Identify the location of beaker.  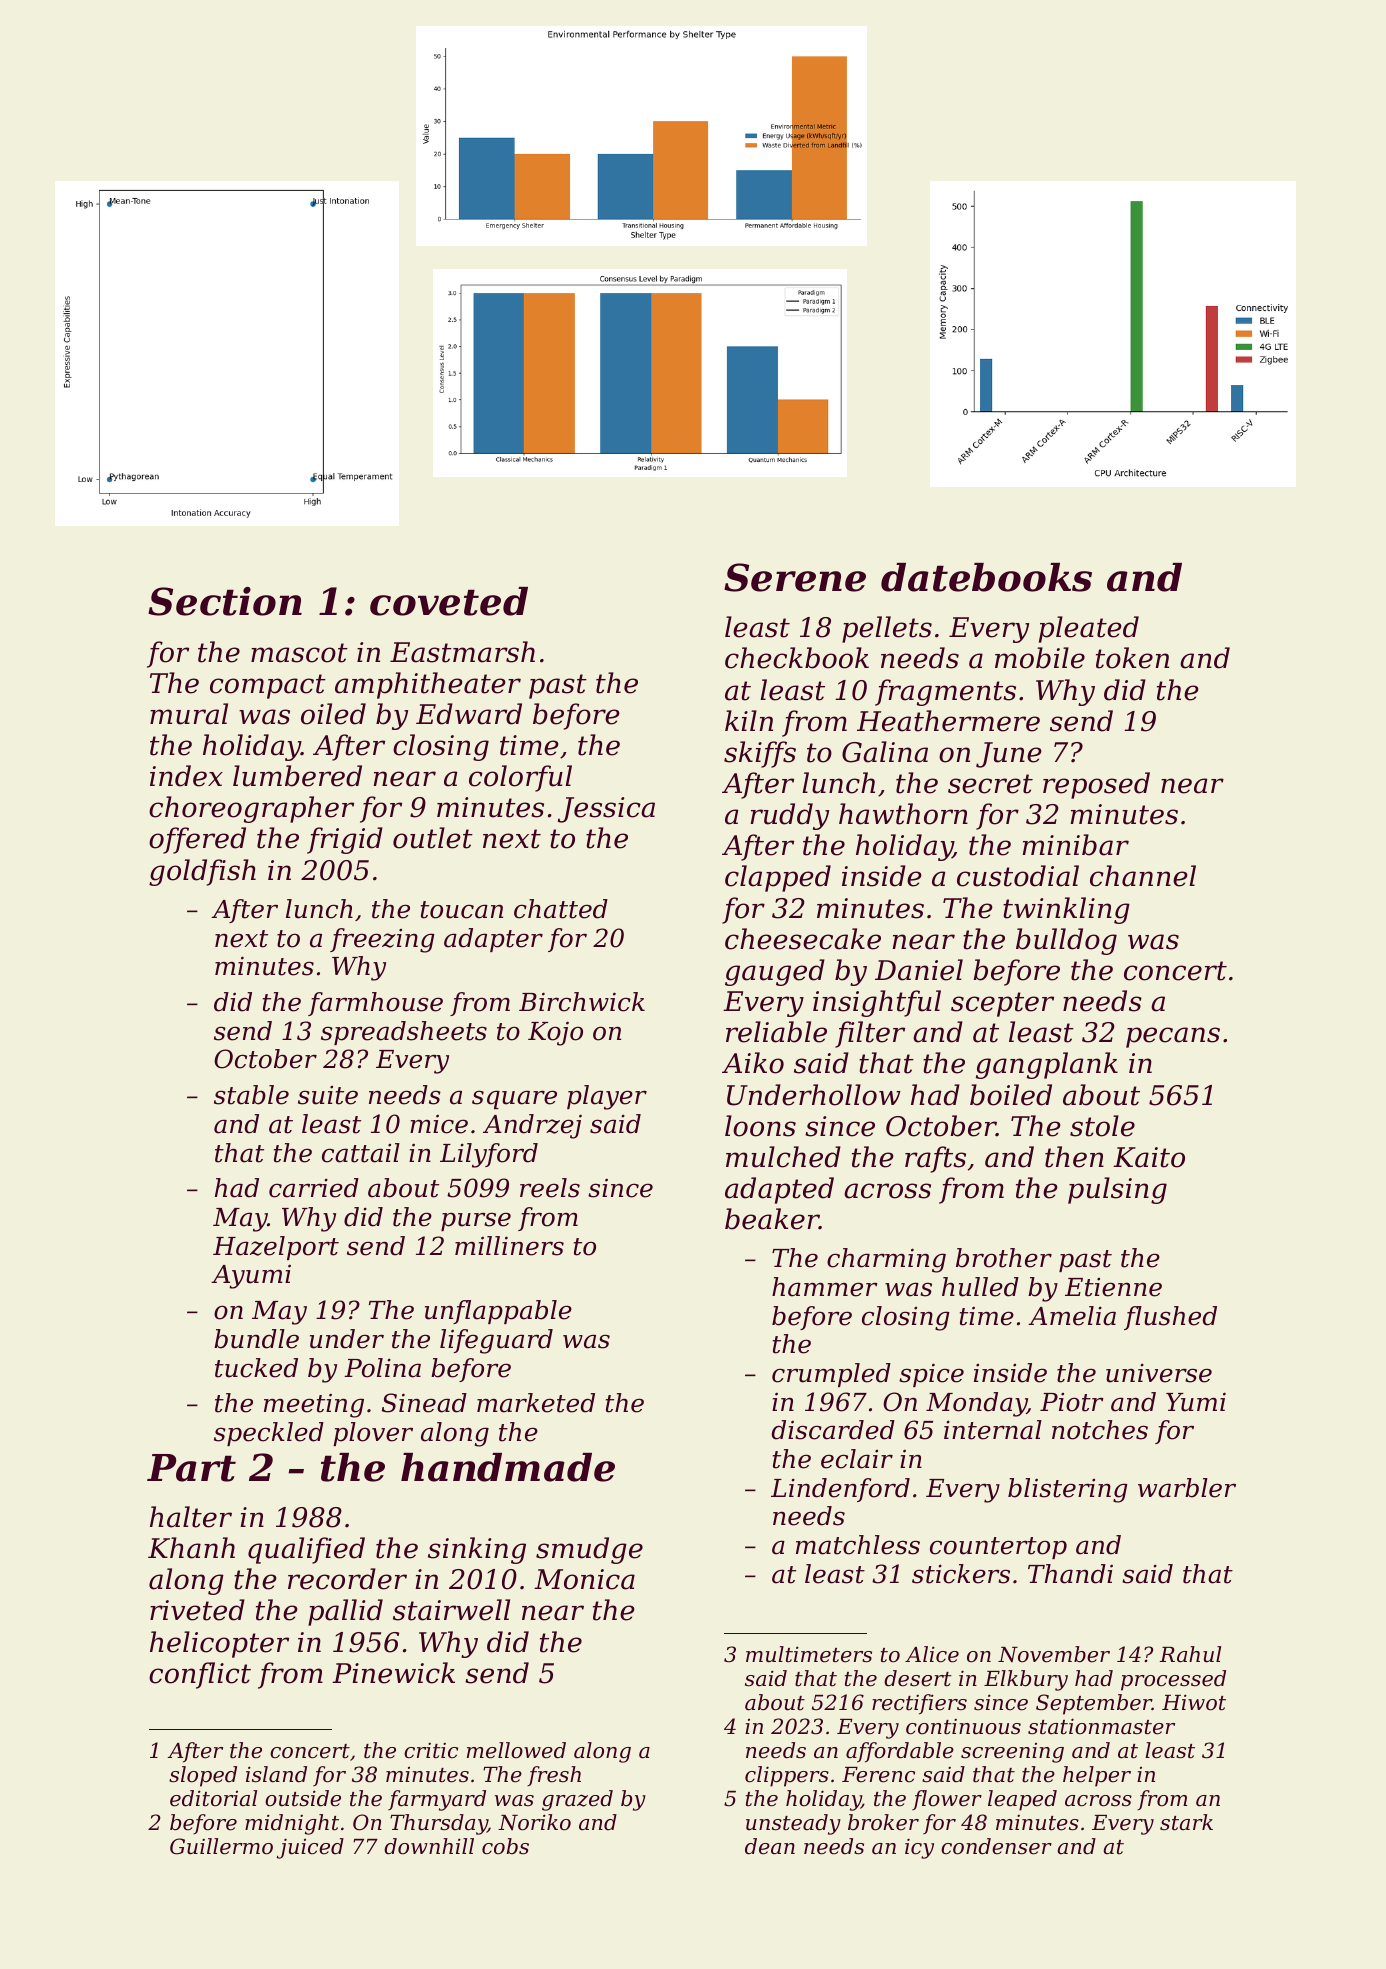
(772, 1219).
